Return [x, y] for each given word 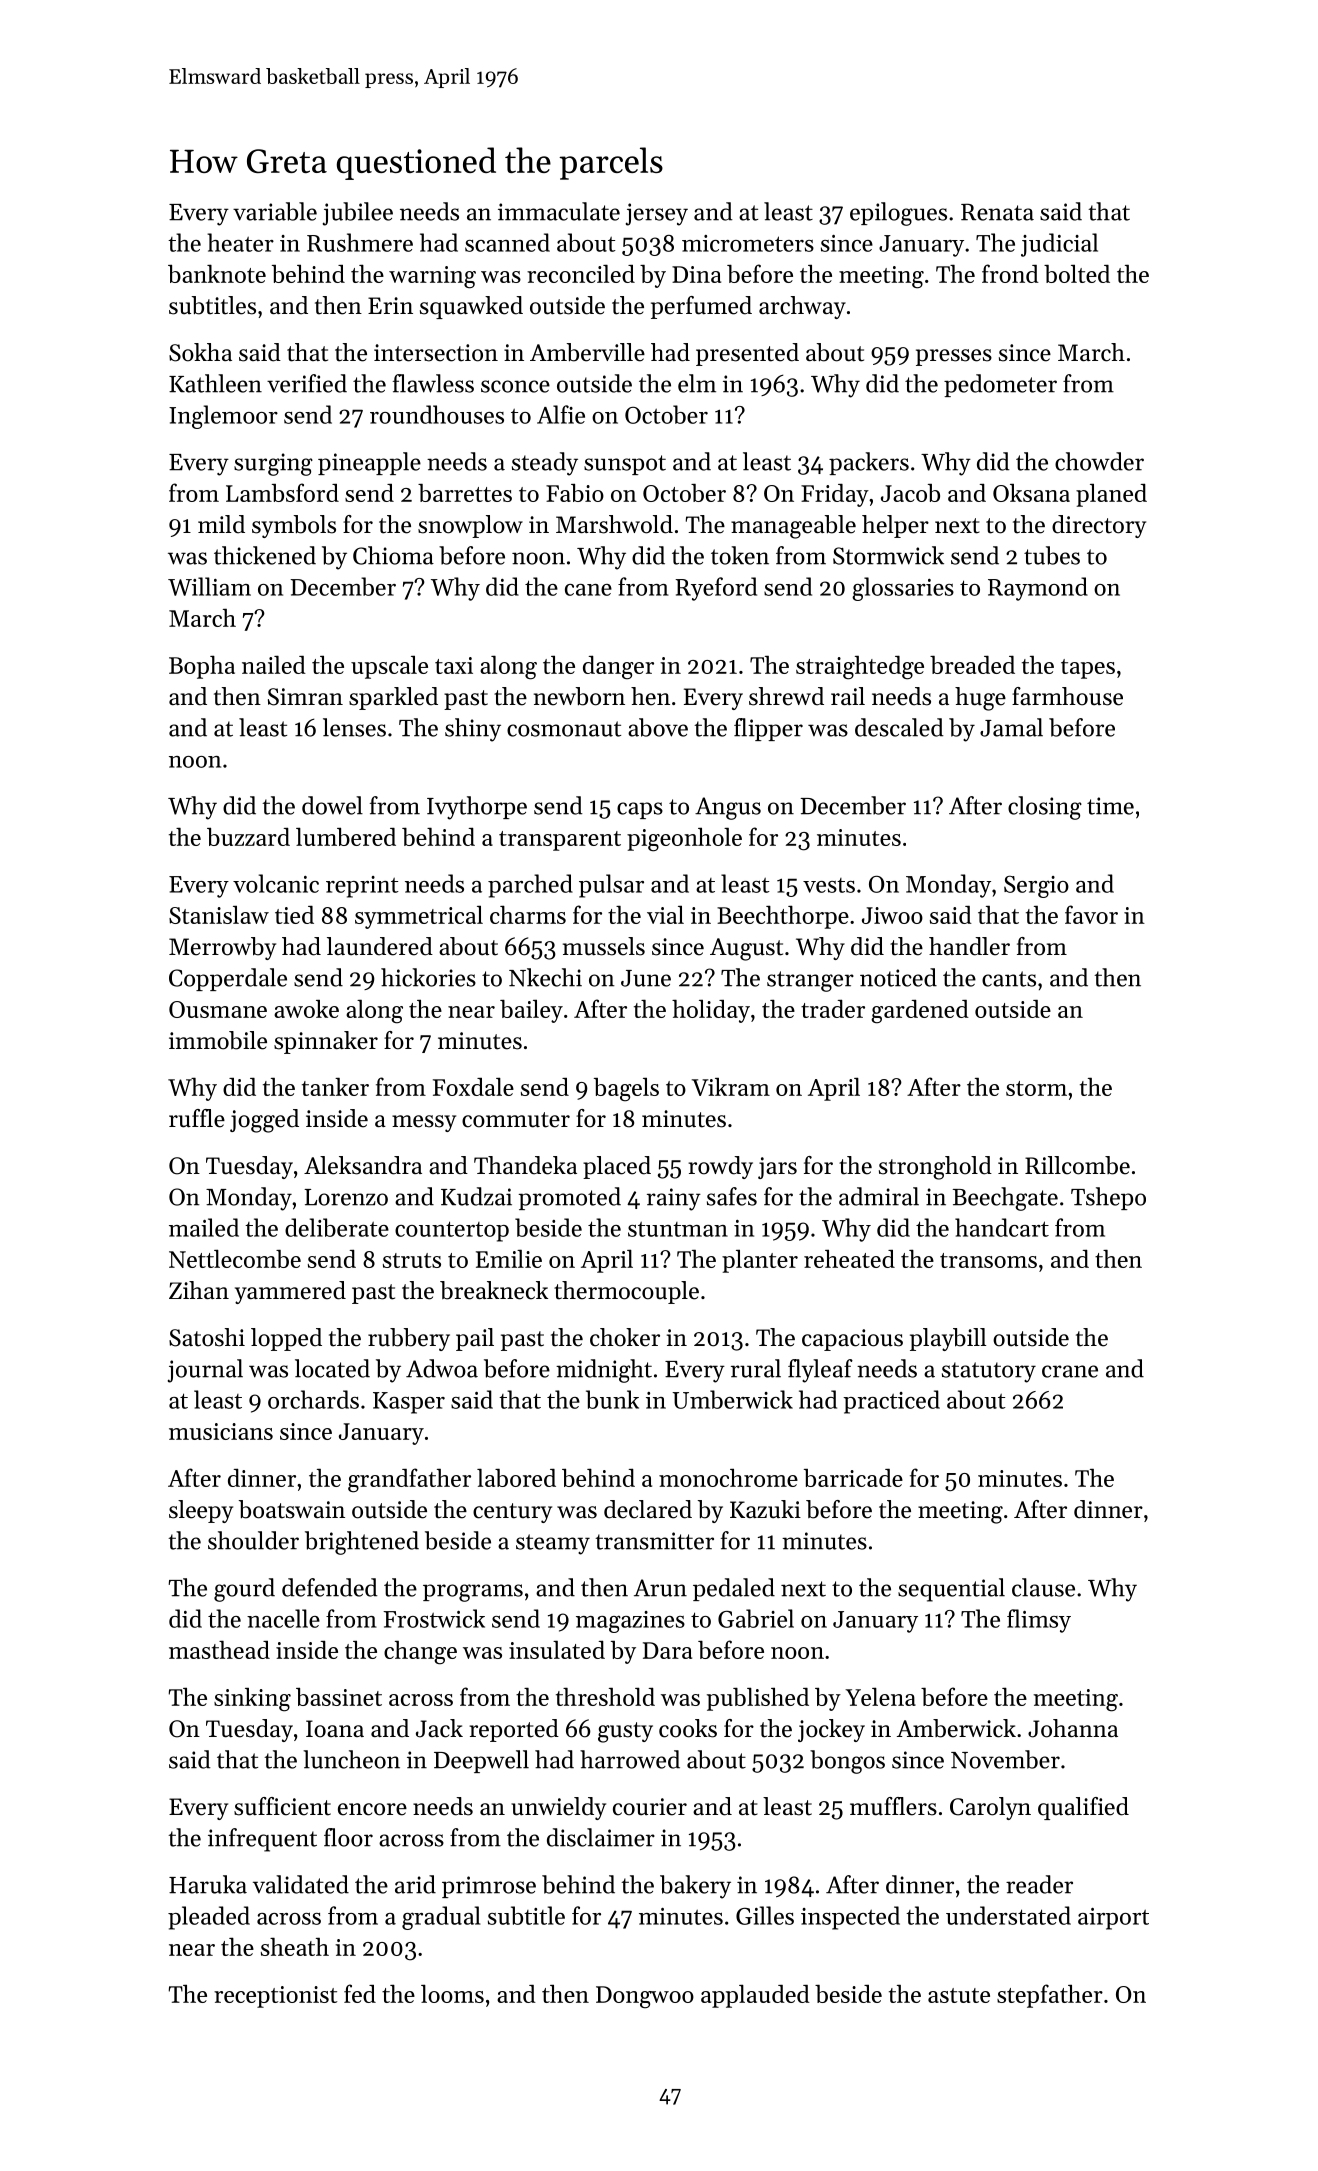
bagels [626, 1090]
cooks [688, 1728]
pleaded [209, 1918]
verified [307, 383]
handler [969, 946]
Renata [997, 212]
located [332, 1368]
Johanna [1073, 1728]
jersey [657, 214]
